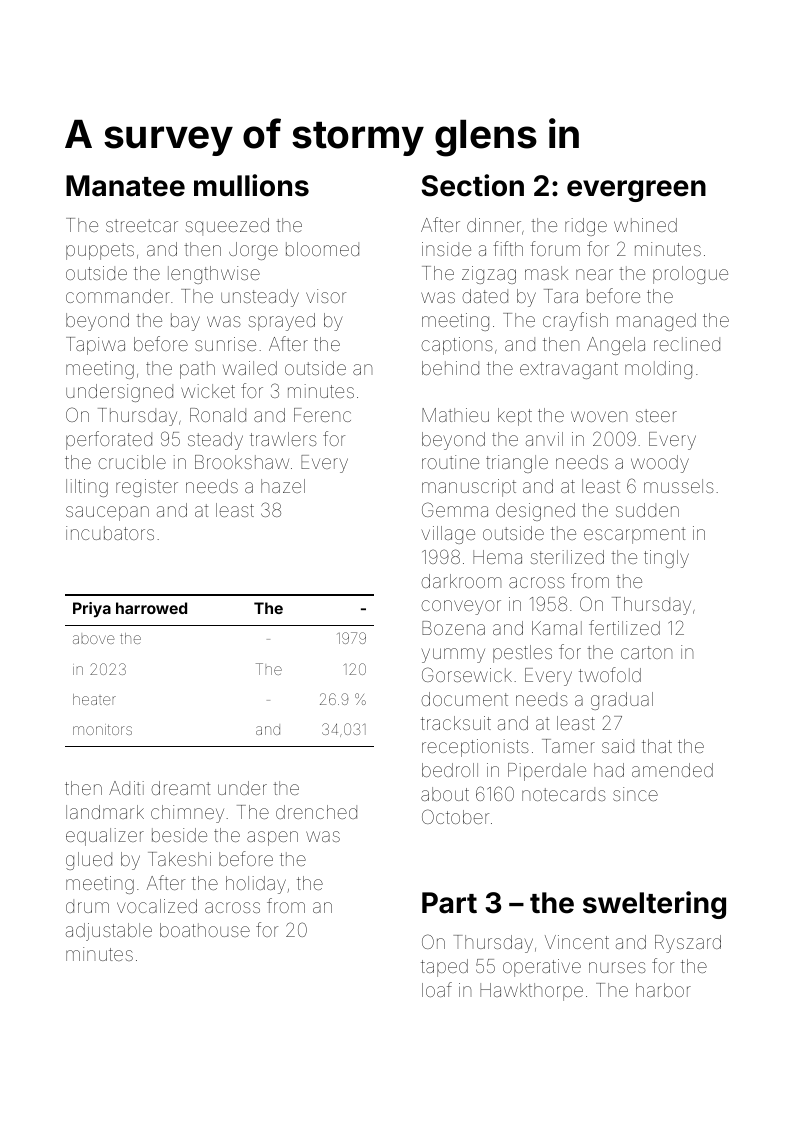 Image resolution: width=795 pixels, height=1127 pixels. What do you see at coordinates (531, 992) in the screenshot?
I see `Hawkthorpe` at bounding box center [531, 992].
